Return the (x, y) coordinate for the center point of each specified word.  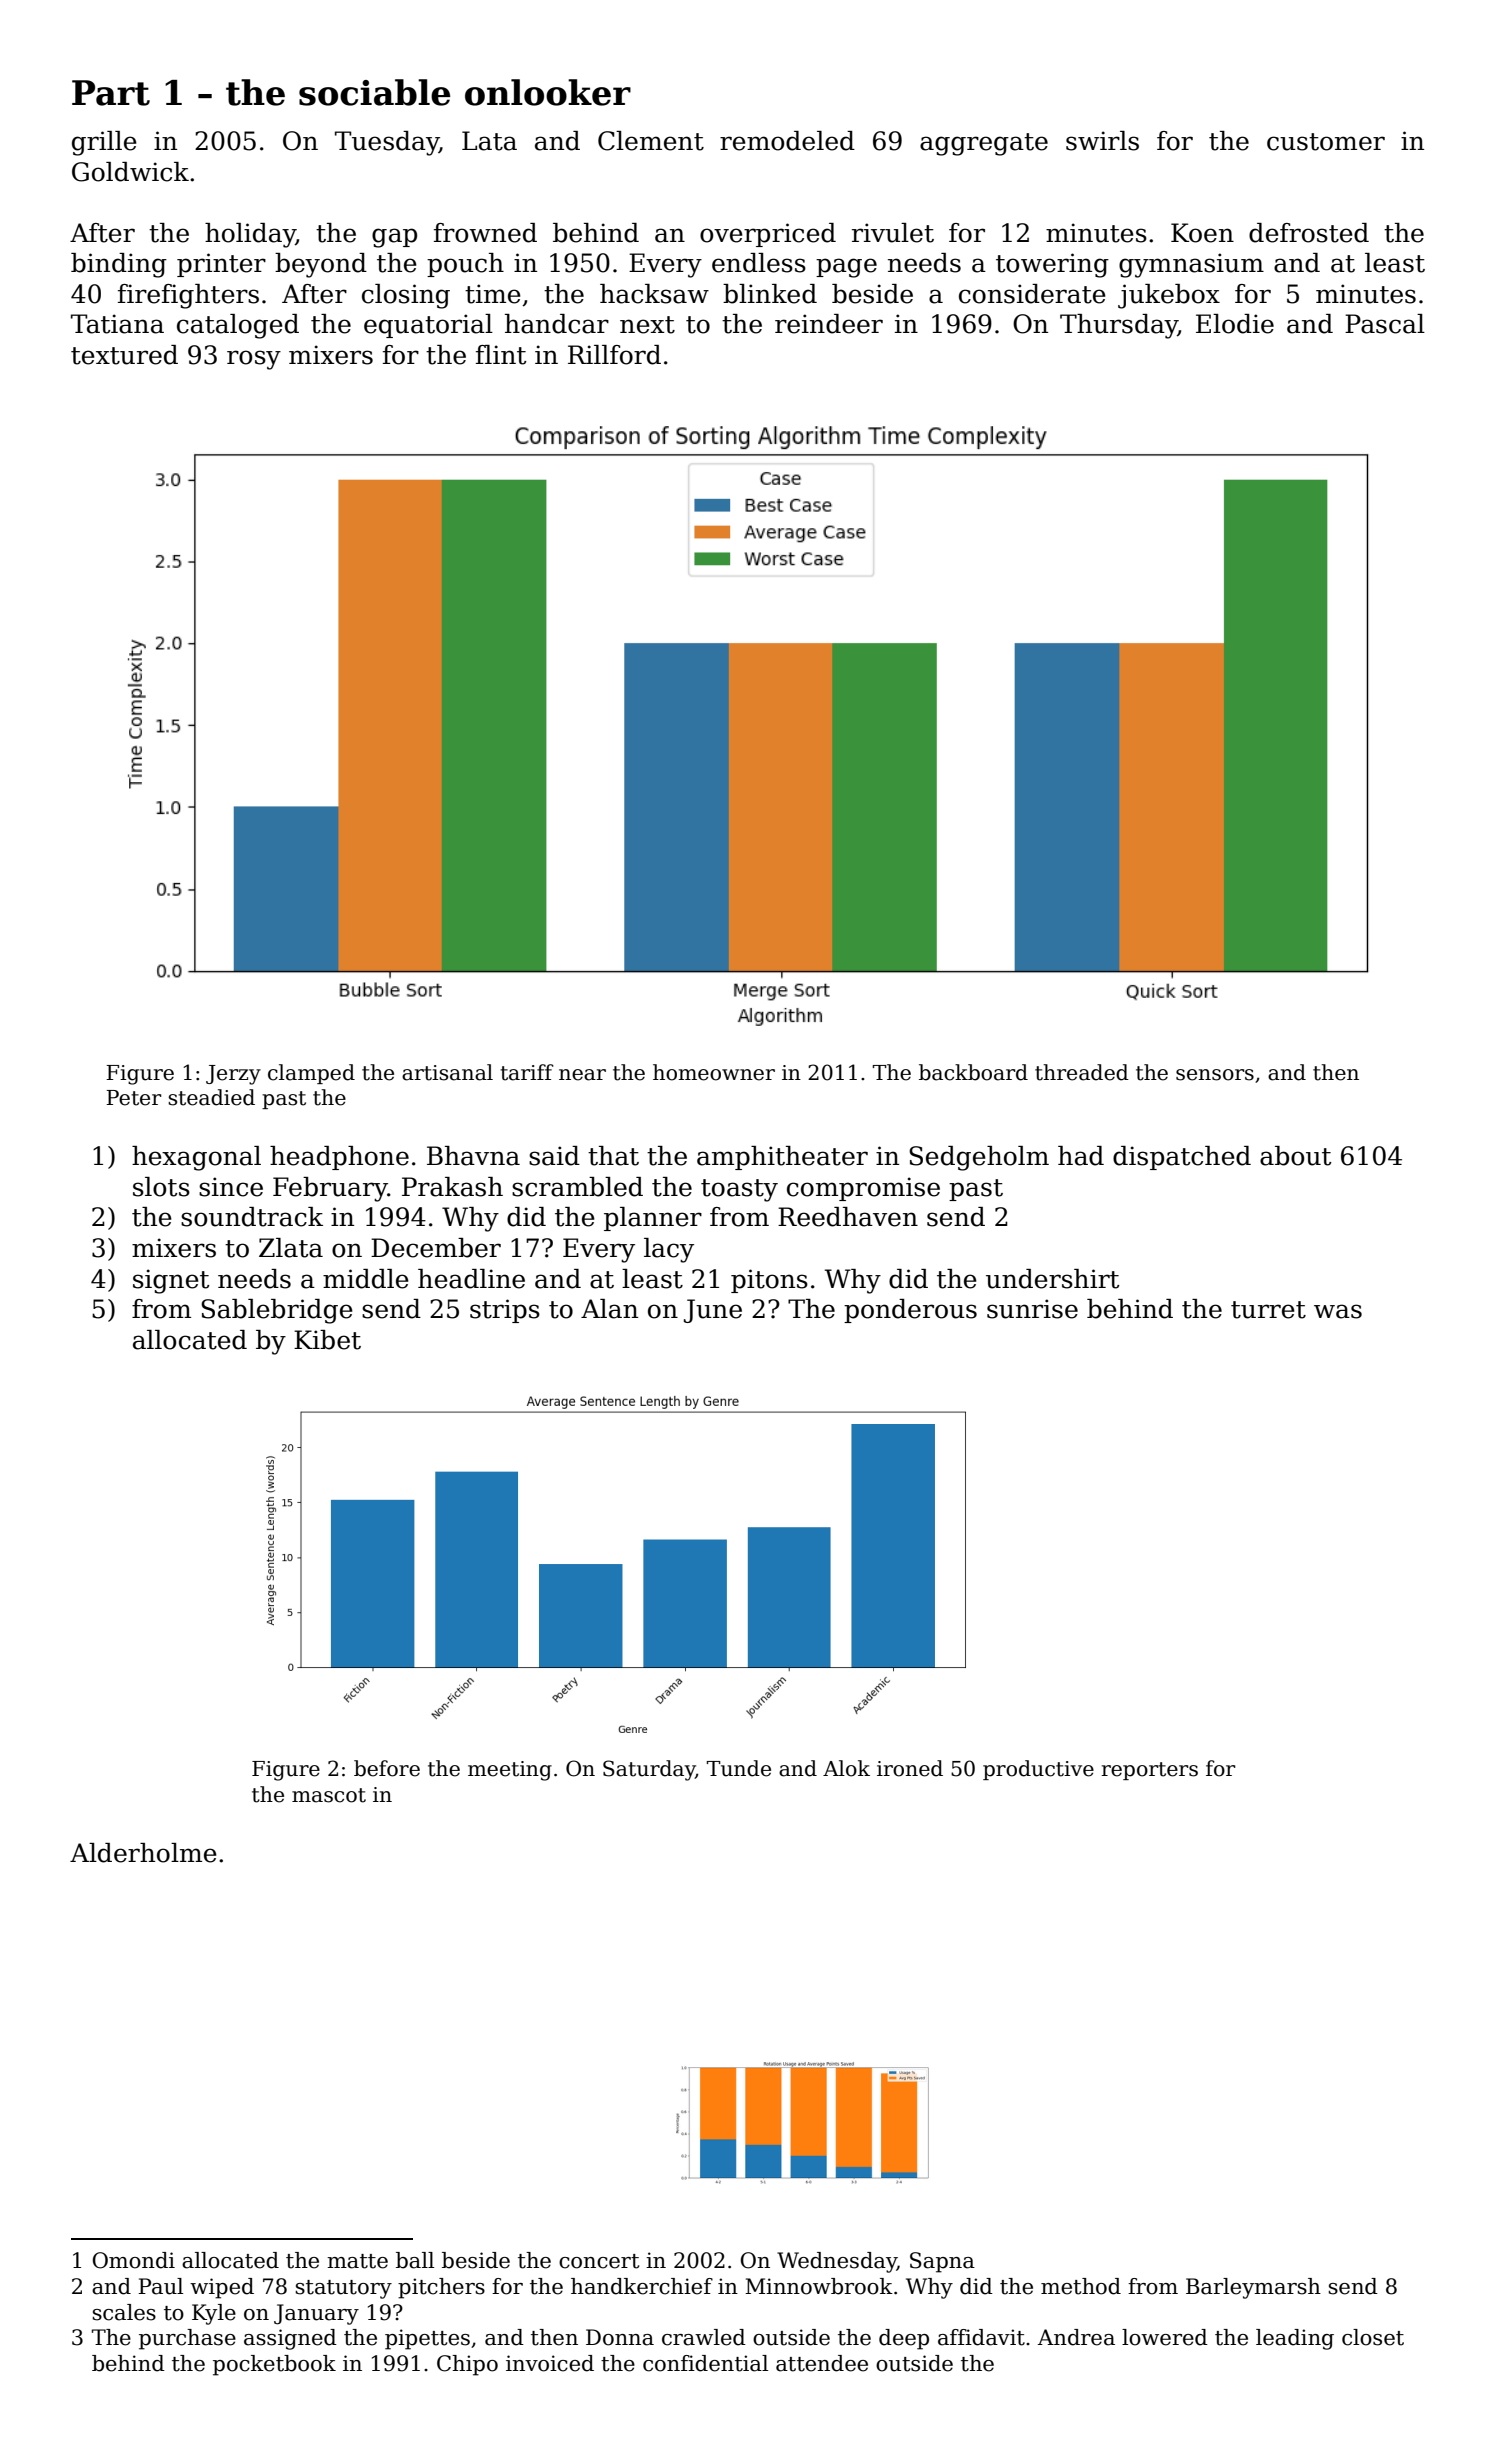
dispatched (1182, 1158)
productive (1038, 1770)
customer (1326, 142)
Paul (160, 2286)
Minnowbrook (819, 2286)
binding (119, 265)
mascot (329, 1795)
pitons (769, 1281)
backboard (973, 1072)
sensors (1215, 1075)
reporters (1150, 1771)
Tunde (739, 1768)
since (231, 1187)
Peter (133, 1098)
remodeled (787, 141)
